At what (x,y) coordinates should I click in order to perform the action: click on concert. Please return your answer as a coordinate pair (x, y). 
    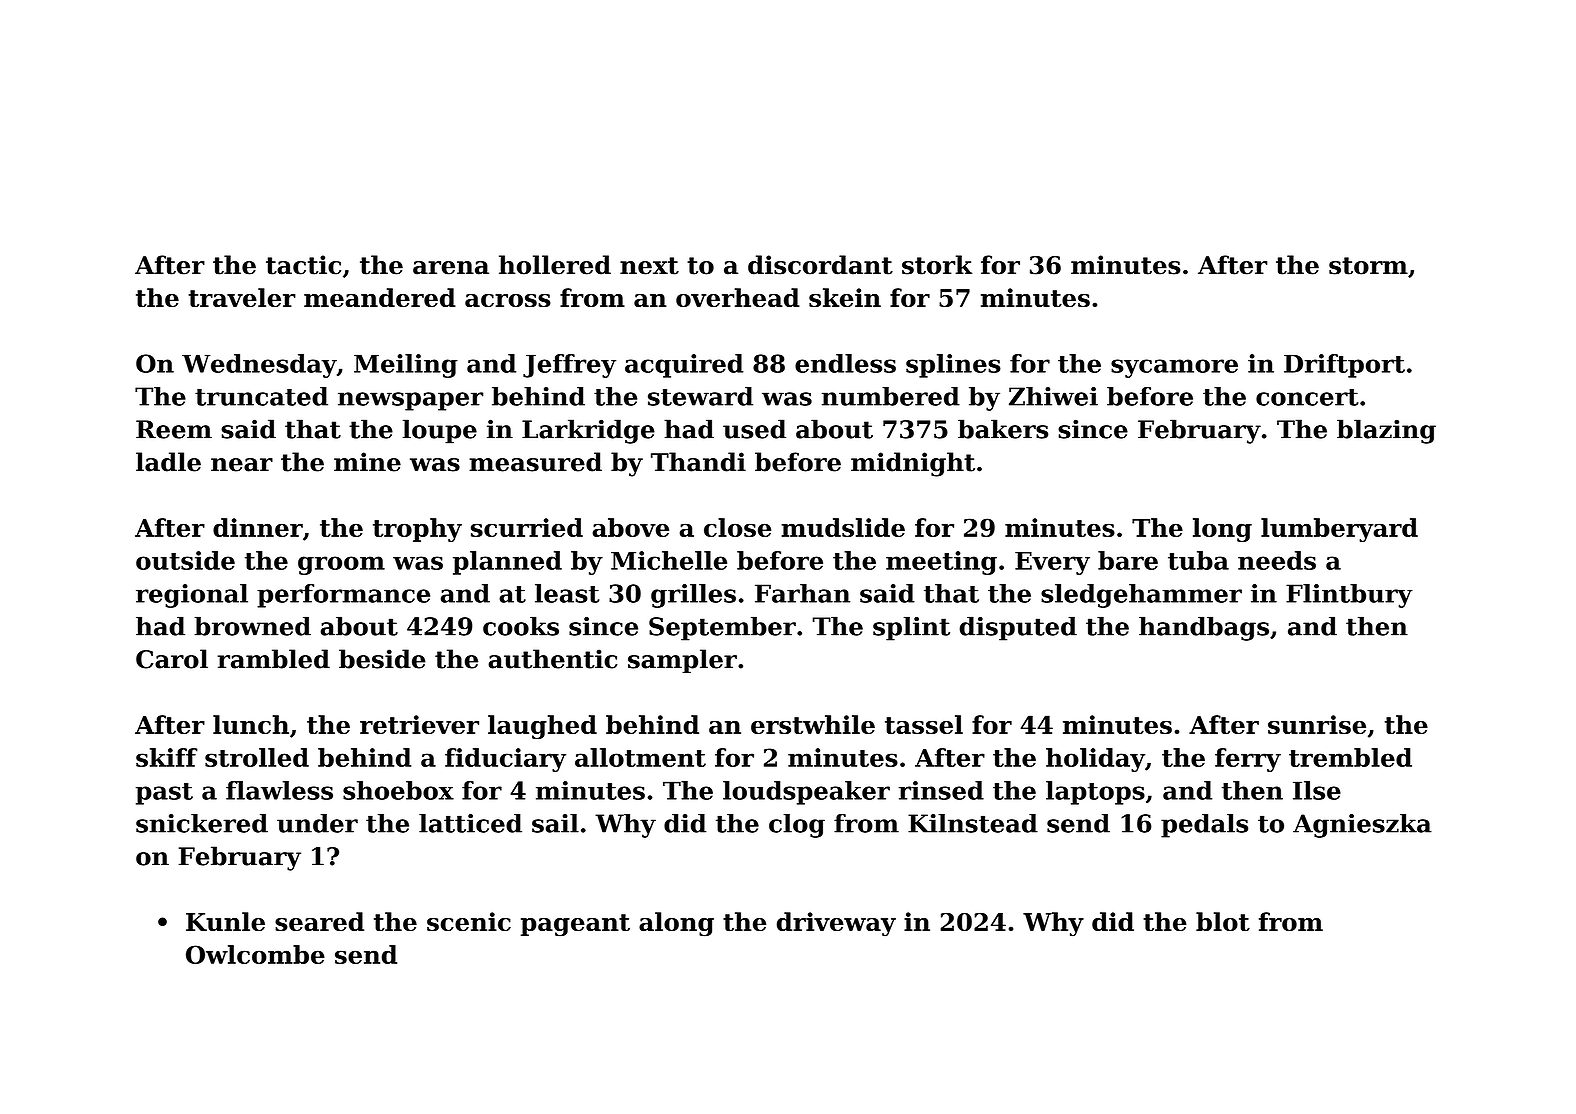
    Looking at the image, I should click on (1307, 397).
